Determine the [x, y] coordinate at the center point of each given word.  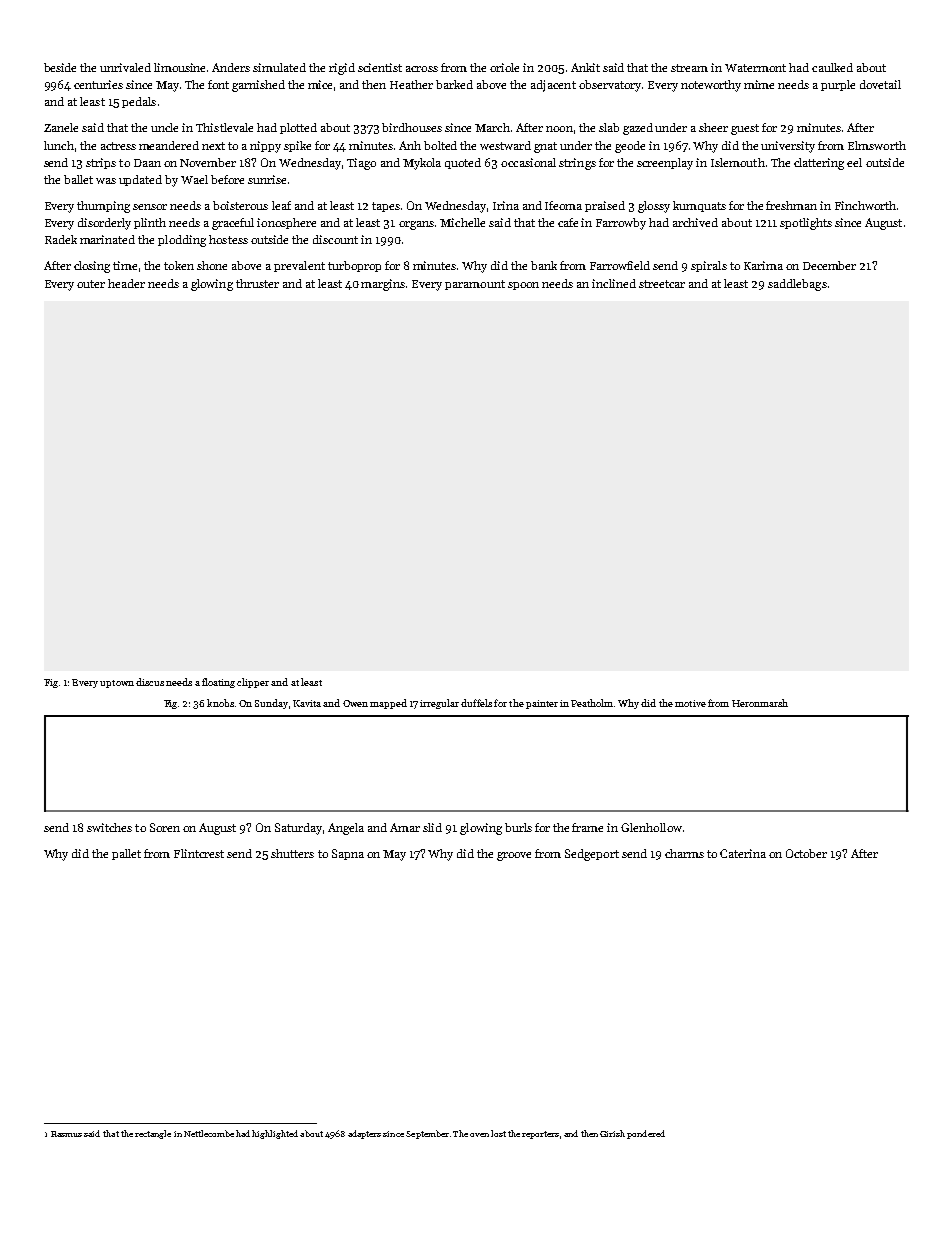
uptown [117, 684]
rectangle [153, 1134]
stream [689, 68]
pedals [139, 102]
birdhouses [412, 127]
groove [514, 856]
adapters [364, 1134]
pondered [646, 1134]
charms [684, 853]
